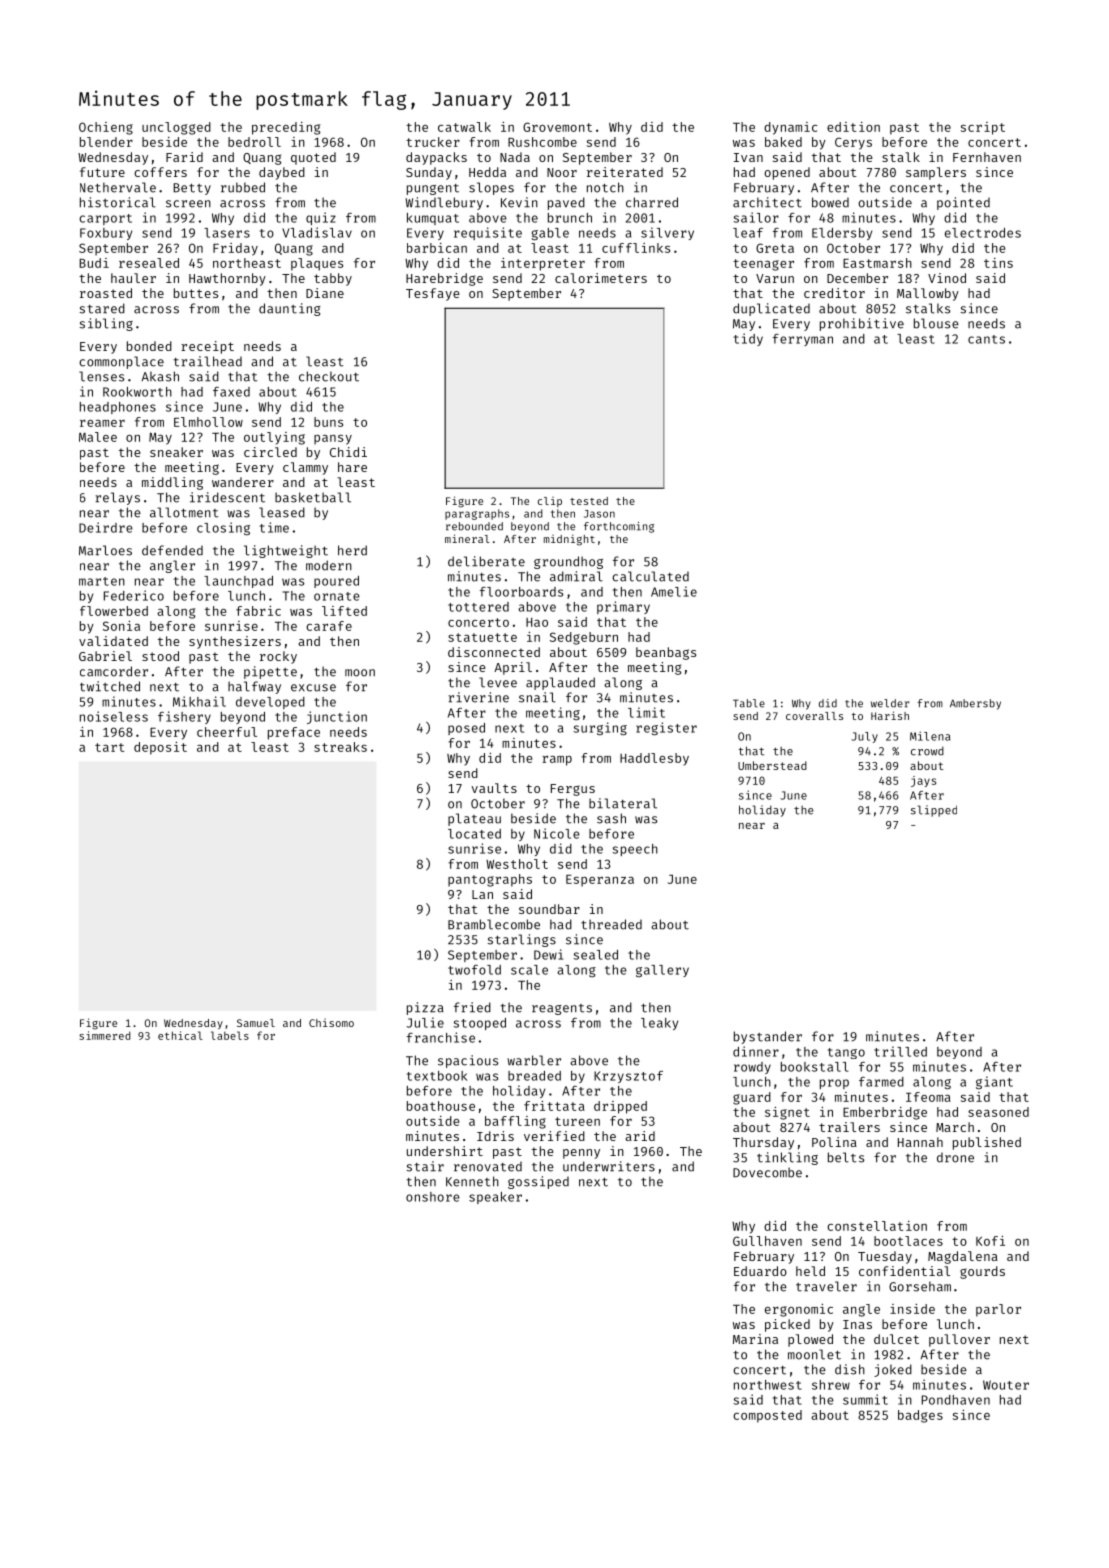  What do you see at coordinates (577, 1121) in the screenshot?
I see `tureen` at bounding box center [577, 1121].
